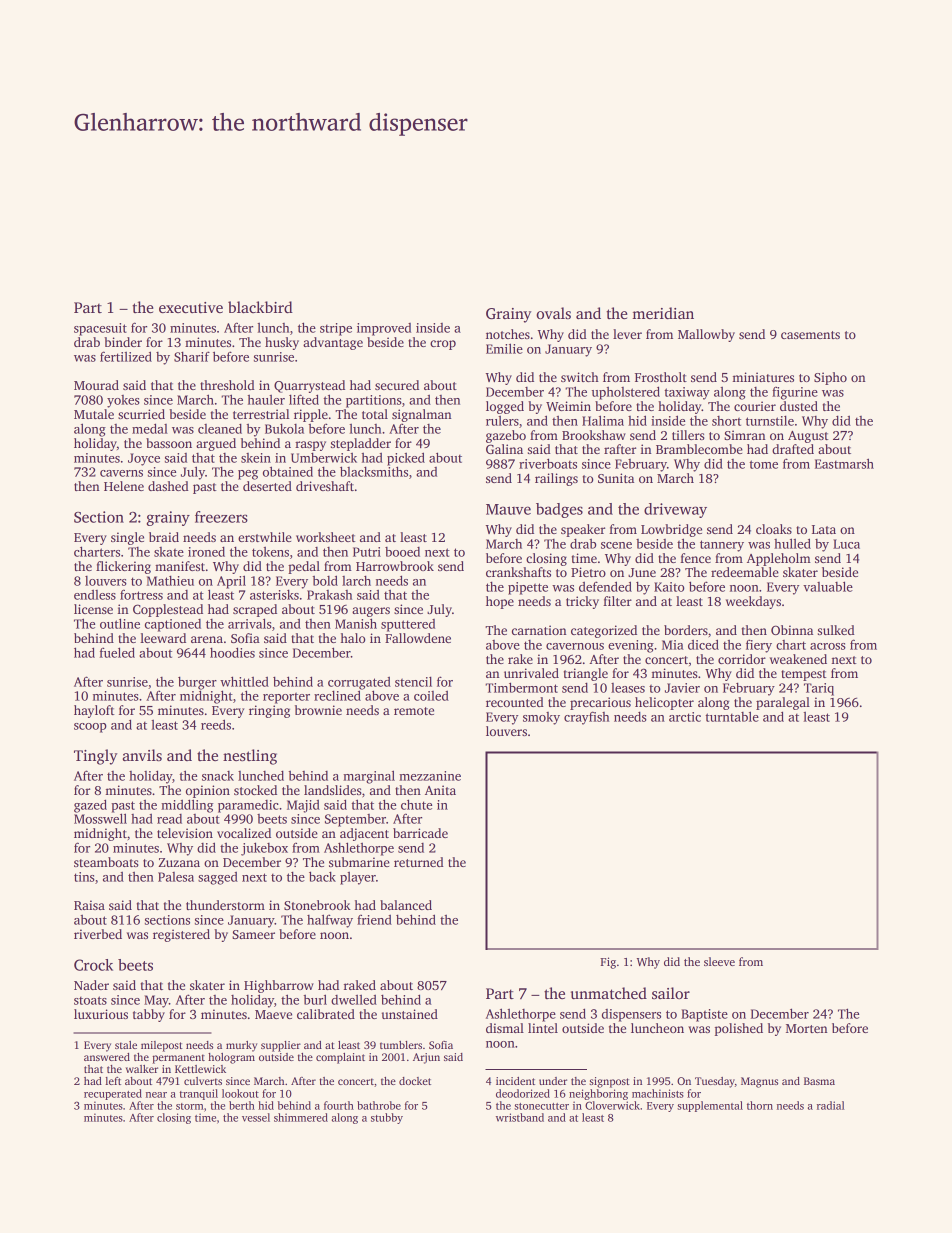 This page has height=1233, width=952. What do you see at coordinates (505, 1028) in the page?
I see `dismal` at bounding box center [505, 1028].
